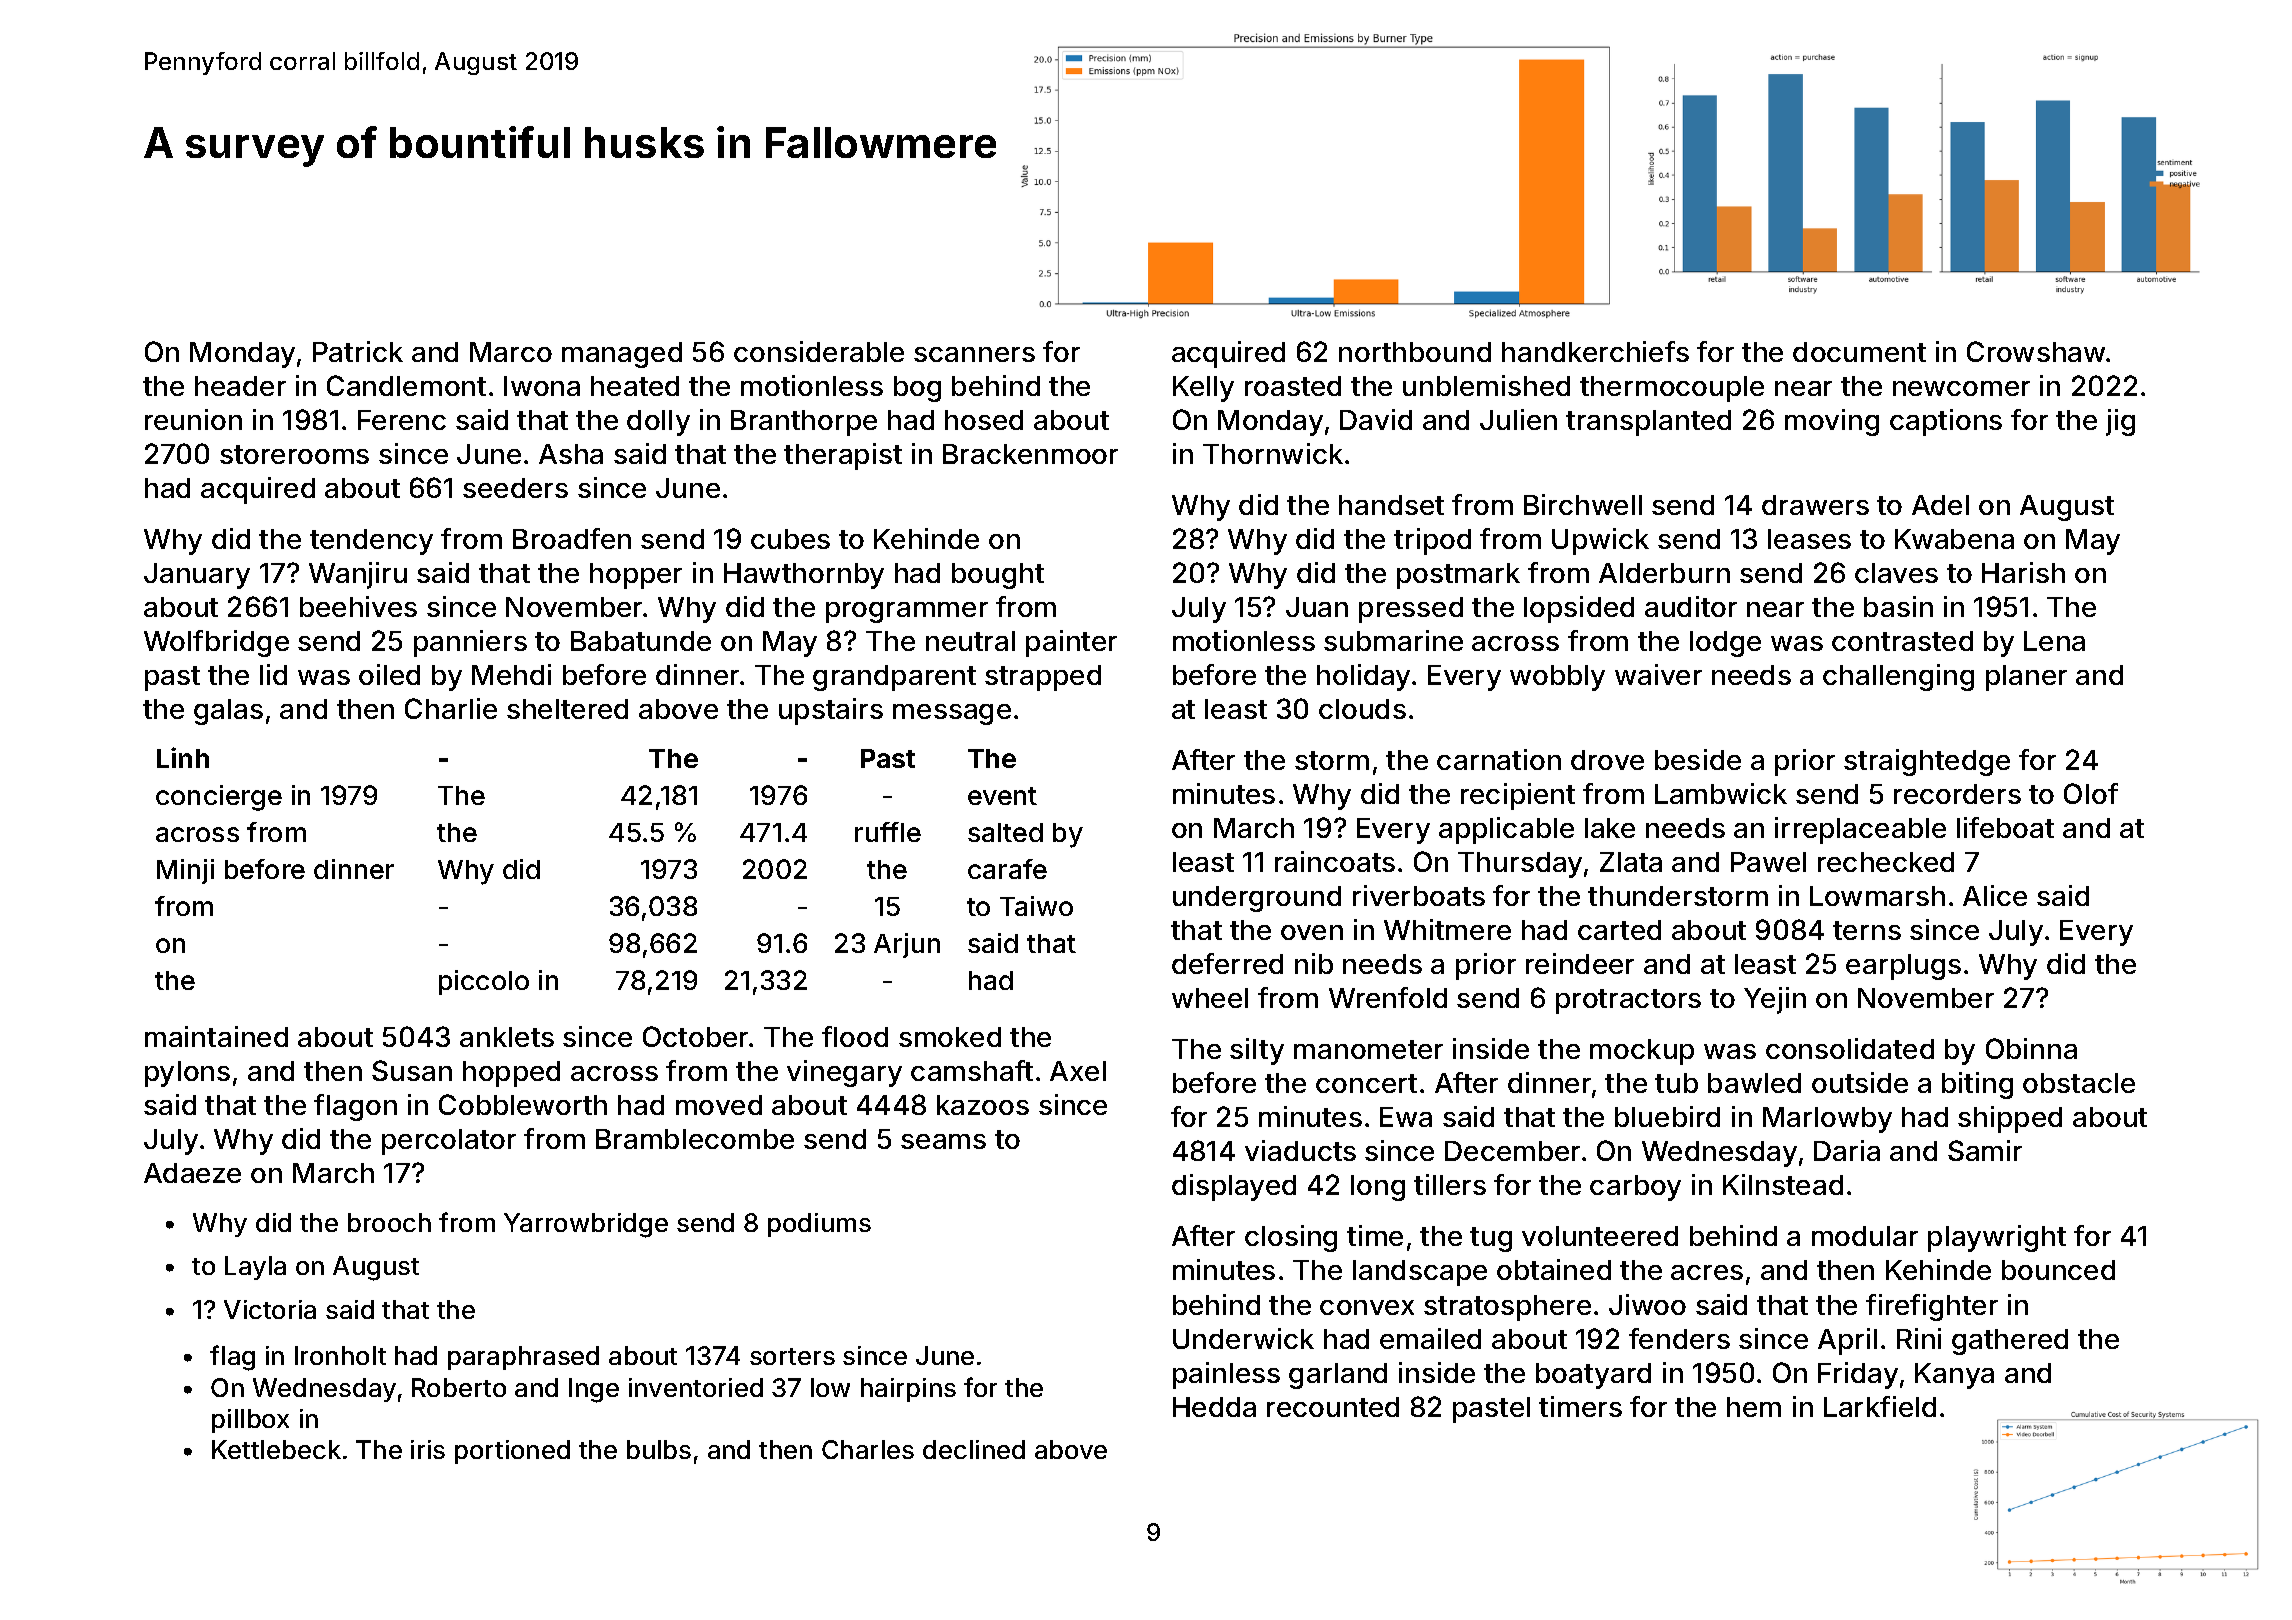 This screenshot has height=1620, width=2292. I want to click on basin, so click(1898, 606).
